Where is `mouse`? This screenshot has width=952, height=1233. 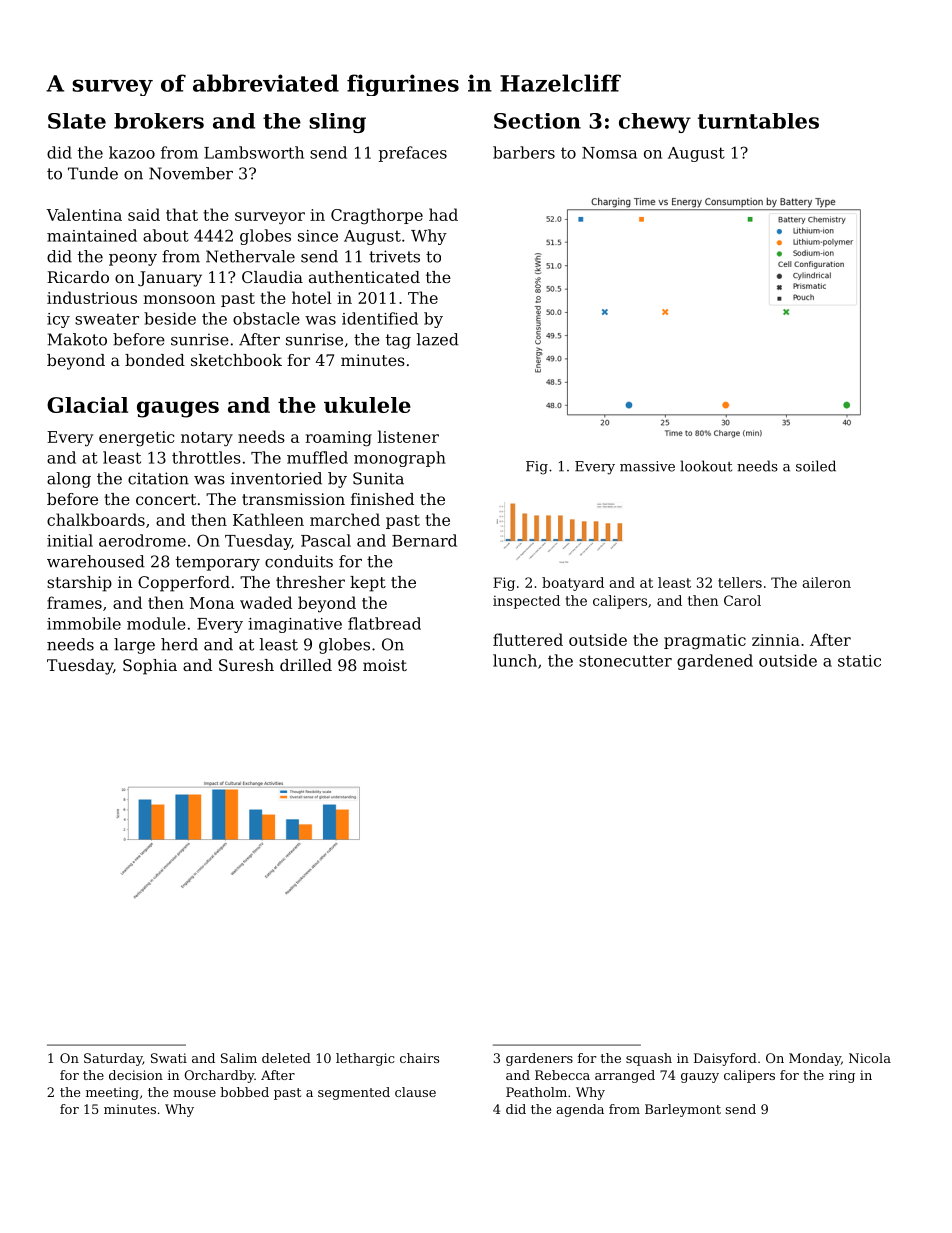
mouse is located at coordinates (194, 1093).
